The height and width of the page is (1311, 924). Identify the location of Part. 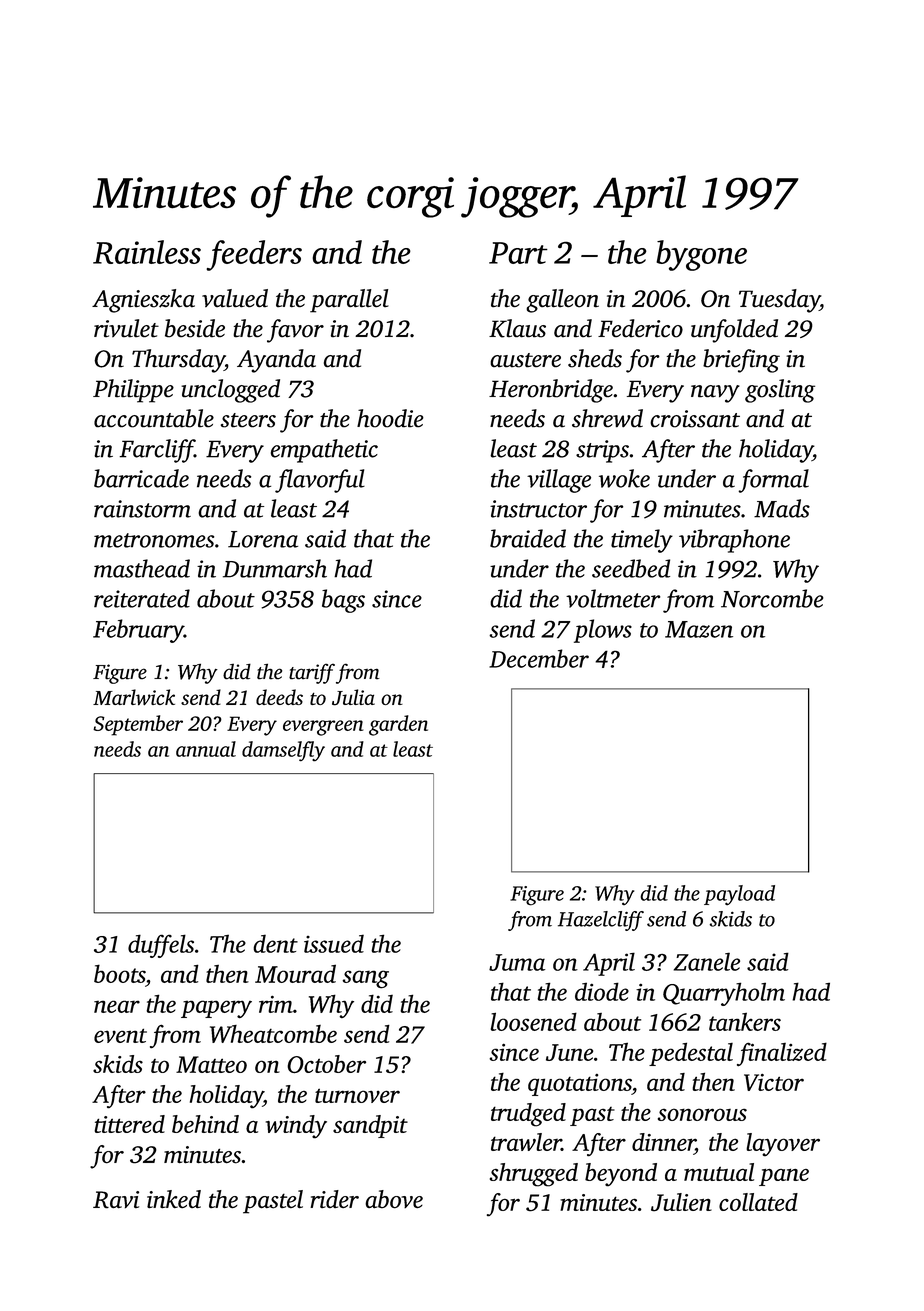
(518, 253).
